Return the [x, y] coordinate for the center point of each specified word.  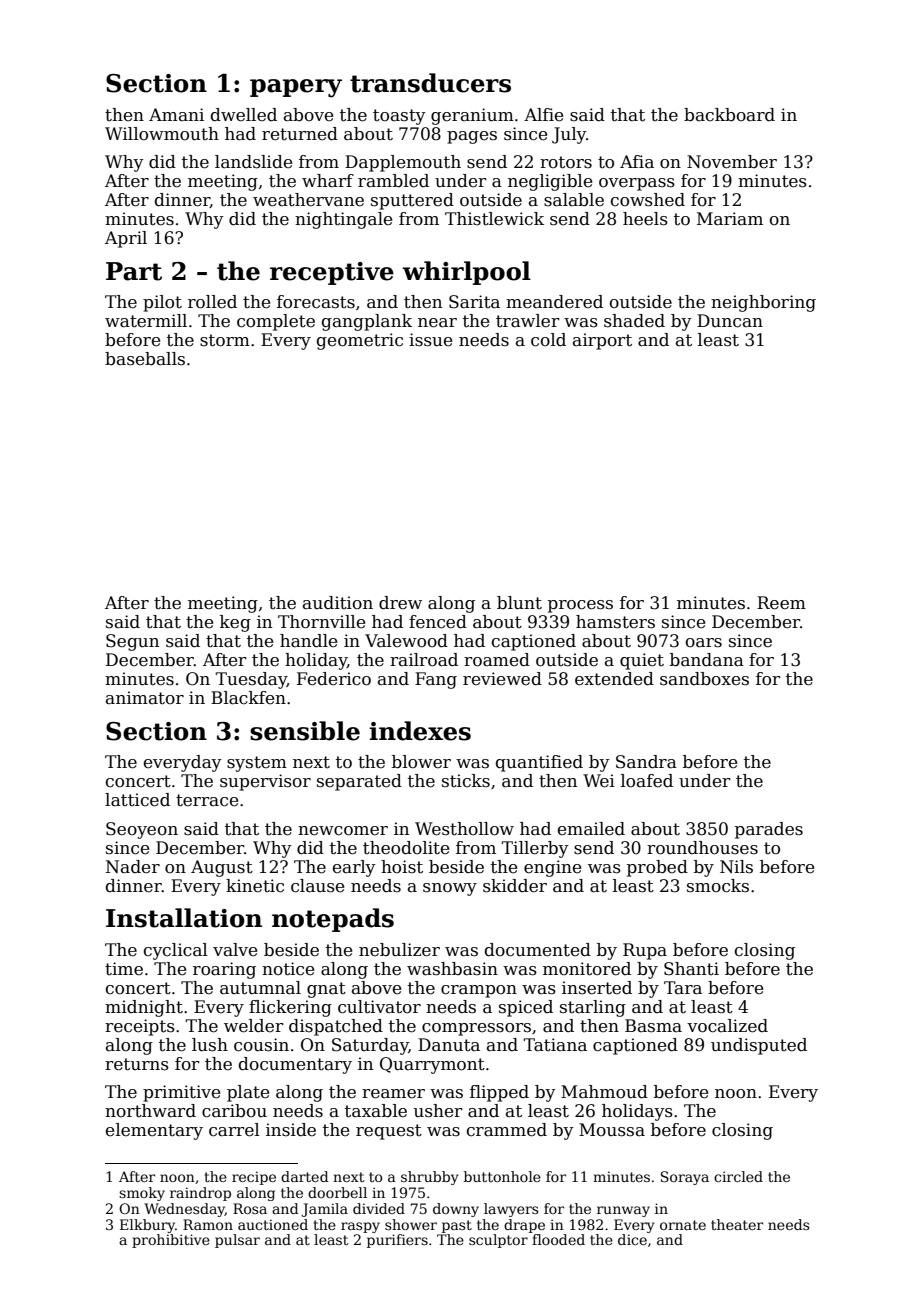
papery [296, 88]
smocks [718, 886]
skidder [515, 886]
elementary [154, 1131]
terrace [207, 800]
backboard [729, 115]
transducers [430, 83]
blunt [519, 603]
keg [235, 623]
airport [602, 341]
